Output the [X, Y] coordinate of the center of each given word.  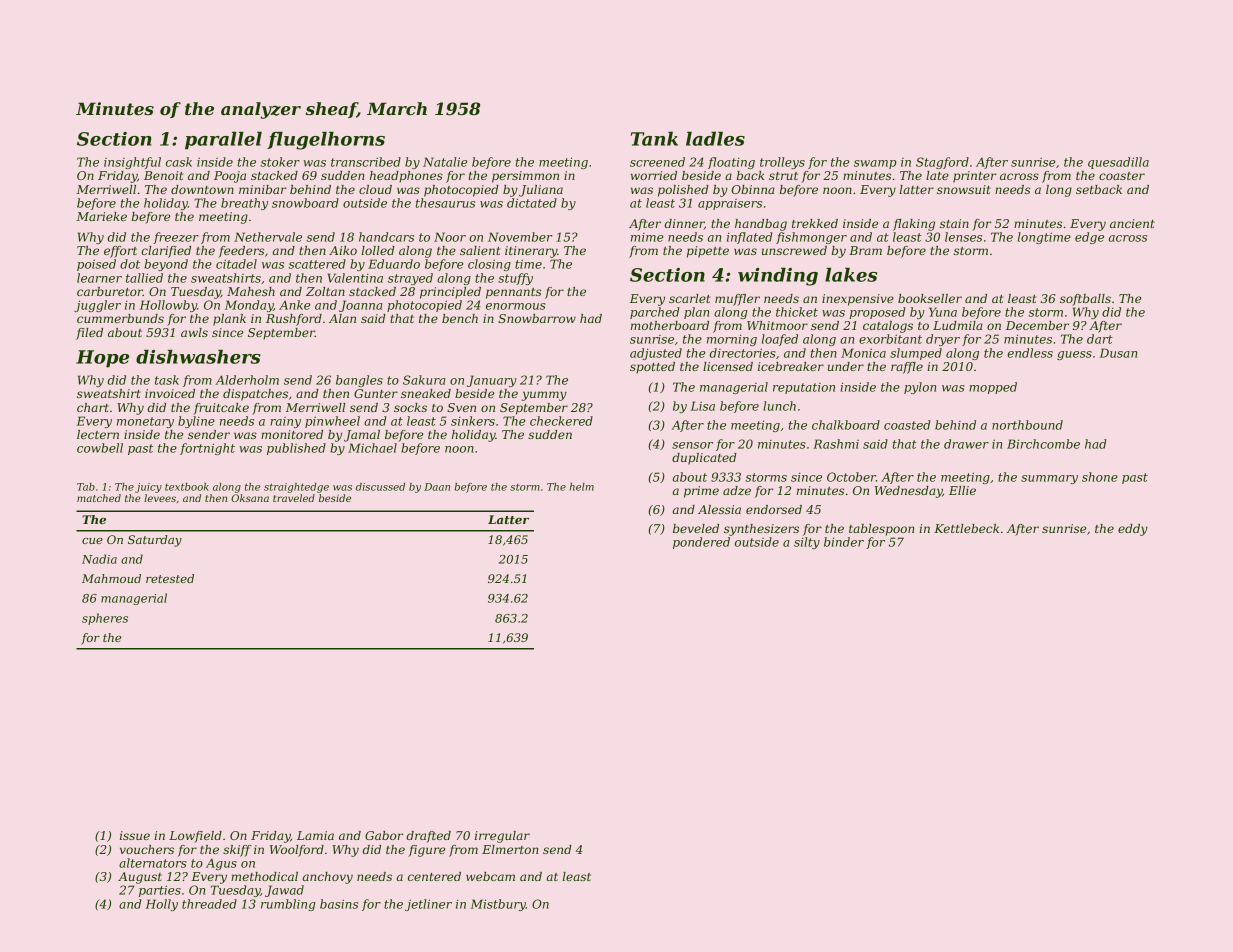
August [140, 878]
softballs [1085, 300]
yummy [544, 396]
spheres [105, 619]
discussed [380, 487]
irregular [502, 837]
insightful [132, 163]
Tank [654, 138]
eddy [1133, 530]
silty [807, 543]
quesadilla [1118, 163]
